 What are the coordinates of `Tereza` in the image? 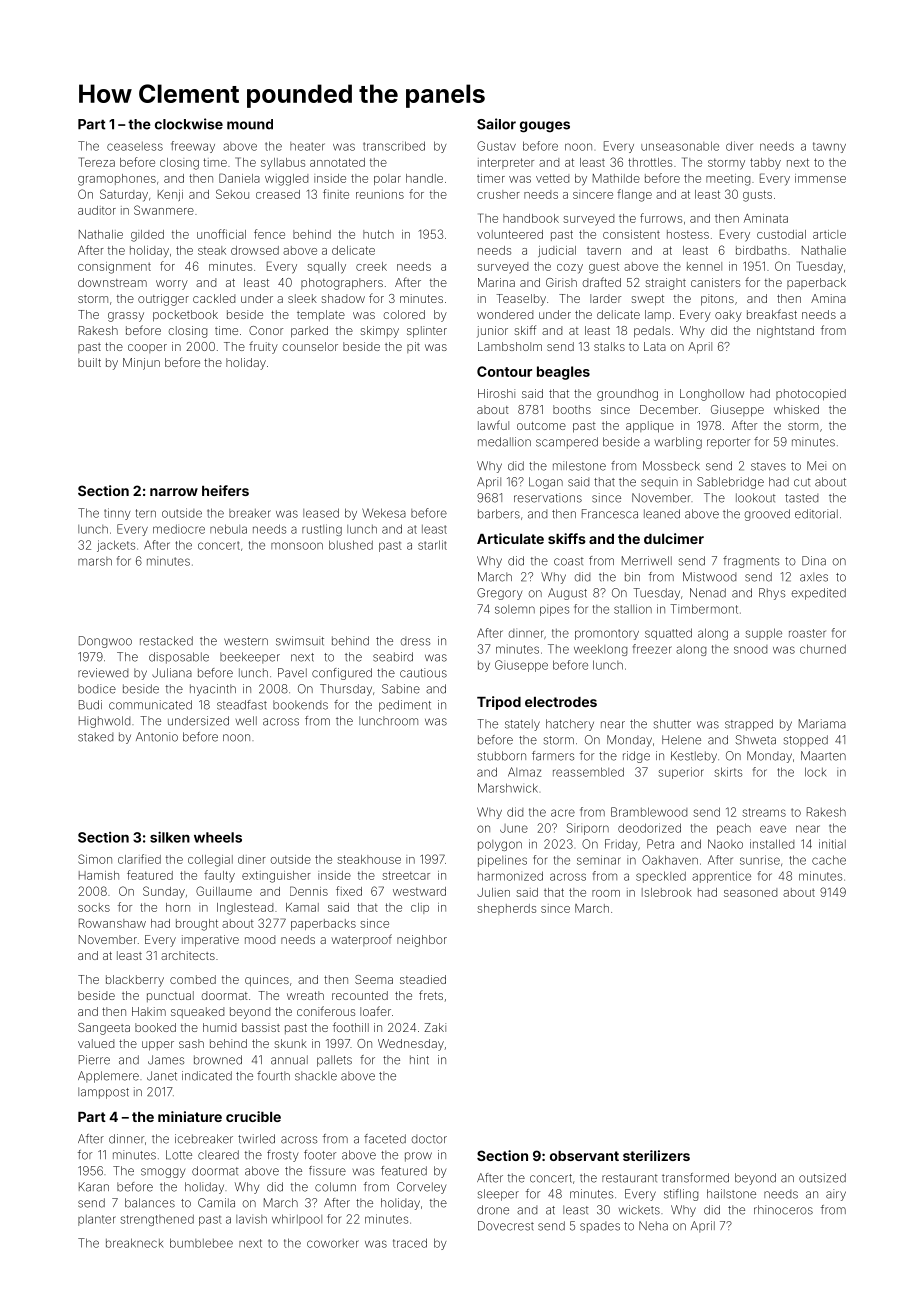 It's located at (97, 162).
